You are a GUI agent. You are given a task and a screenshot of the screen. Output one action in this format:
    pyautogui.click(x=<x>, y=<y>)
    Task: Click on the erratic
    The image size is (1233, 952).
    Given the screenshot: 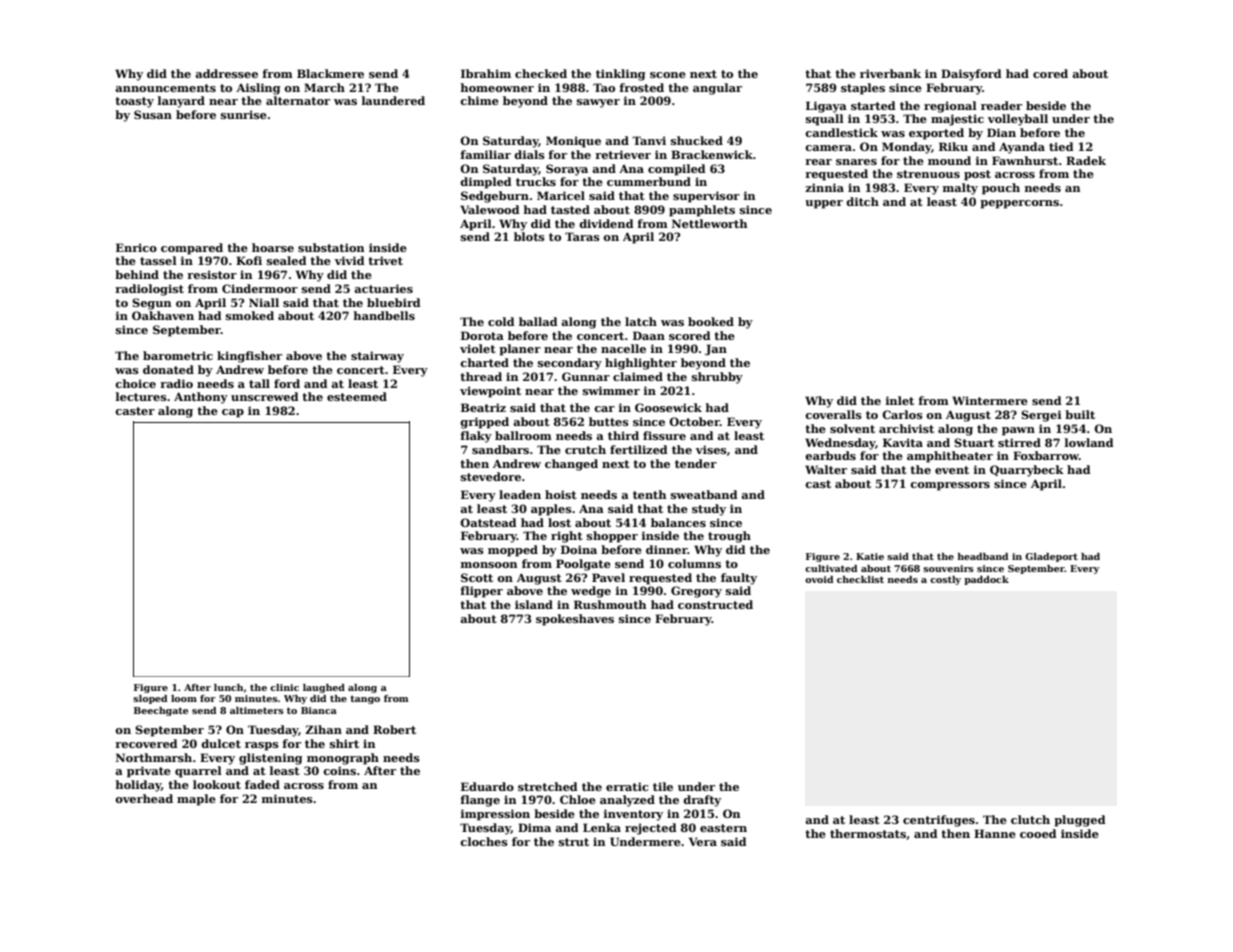 What is the action you would take?
    pyautogui.click(x=627, y=786)
